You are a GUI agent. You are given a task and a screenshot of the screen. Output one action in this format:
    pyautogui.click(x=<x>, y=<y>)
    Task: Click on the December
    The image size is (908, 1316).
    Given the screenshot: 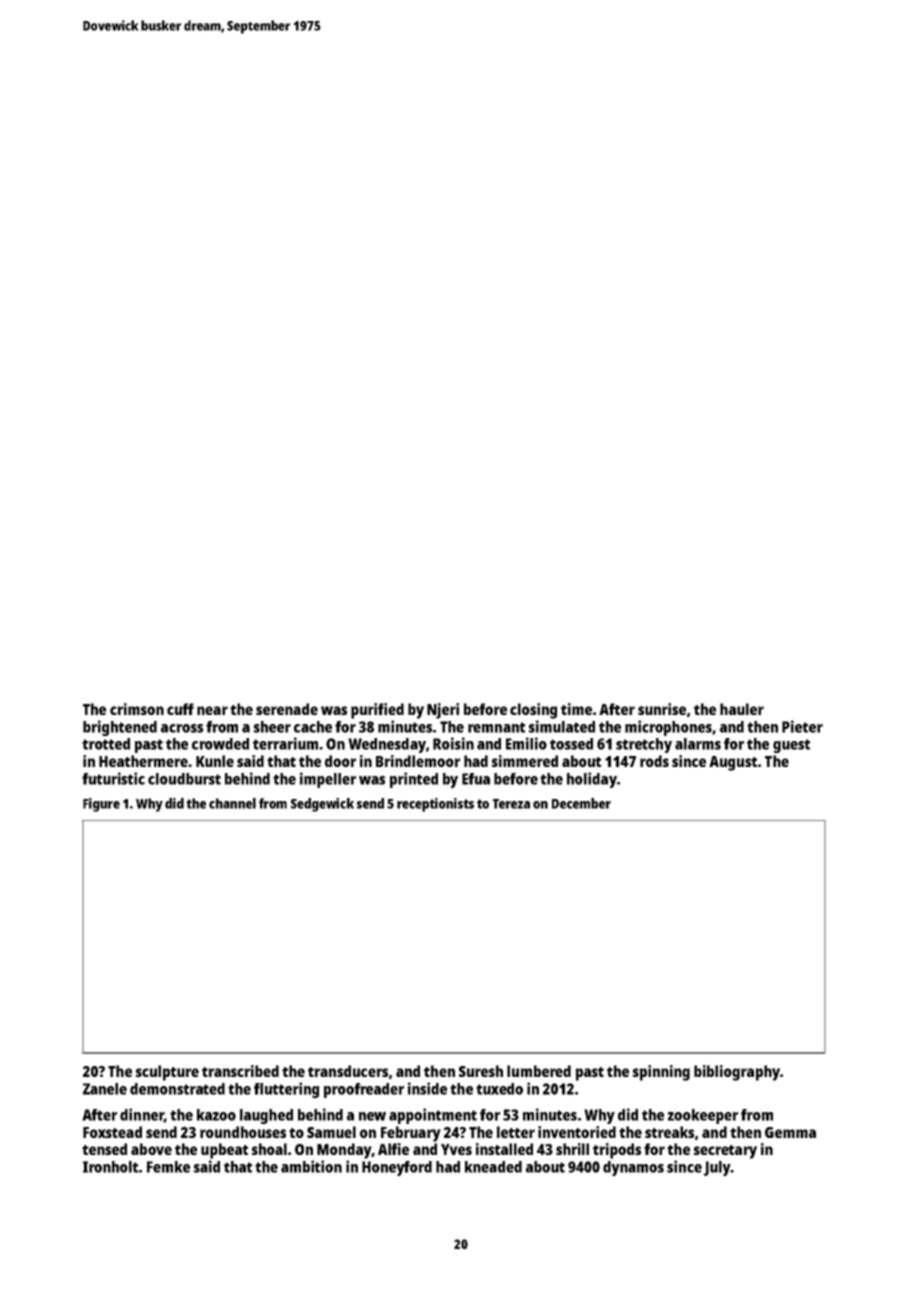 What is the action you would take?
    pyautogui.click(x=581, y=803)
